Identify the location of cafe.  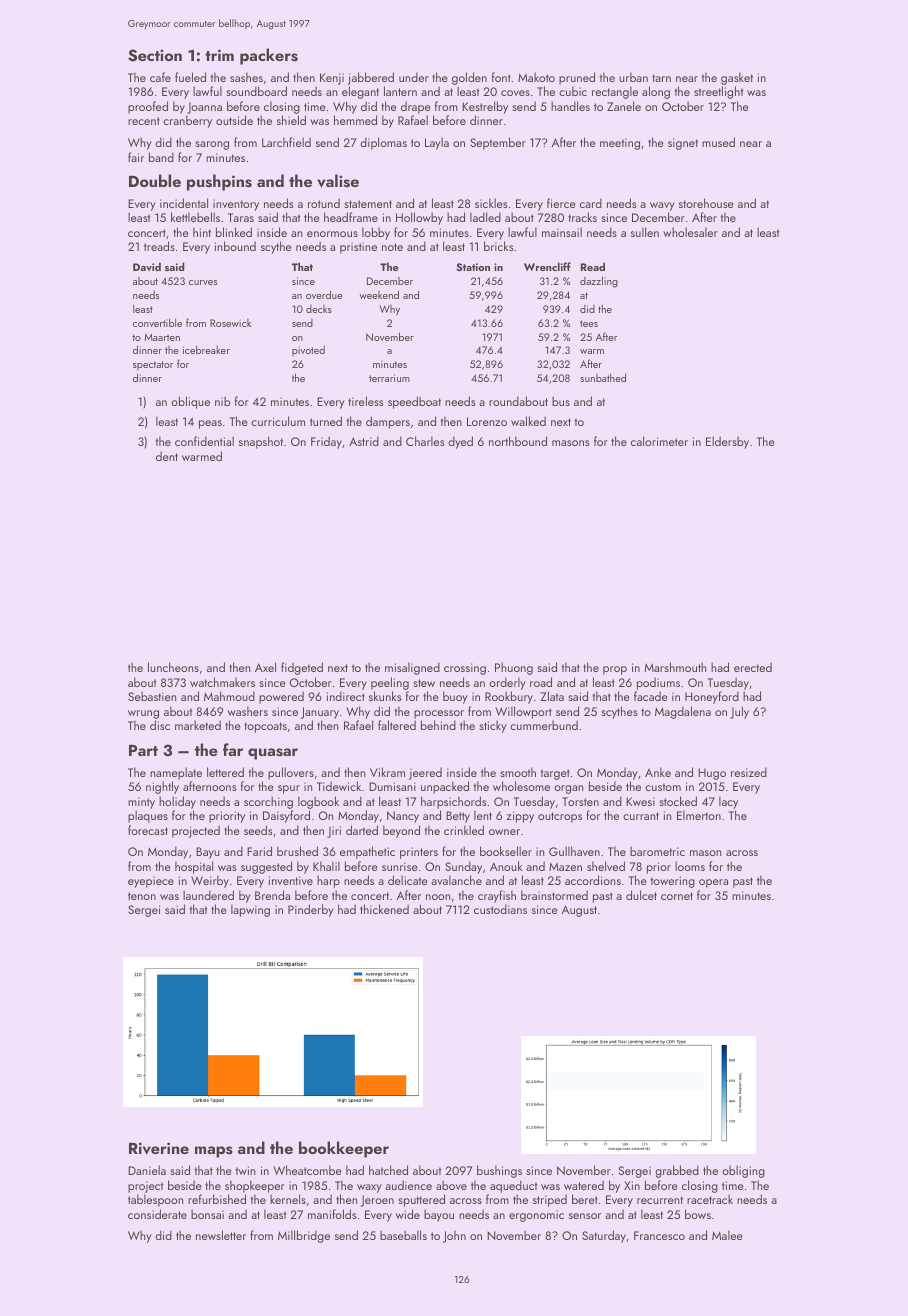
(160, 77).
